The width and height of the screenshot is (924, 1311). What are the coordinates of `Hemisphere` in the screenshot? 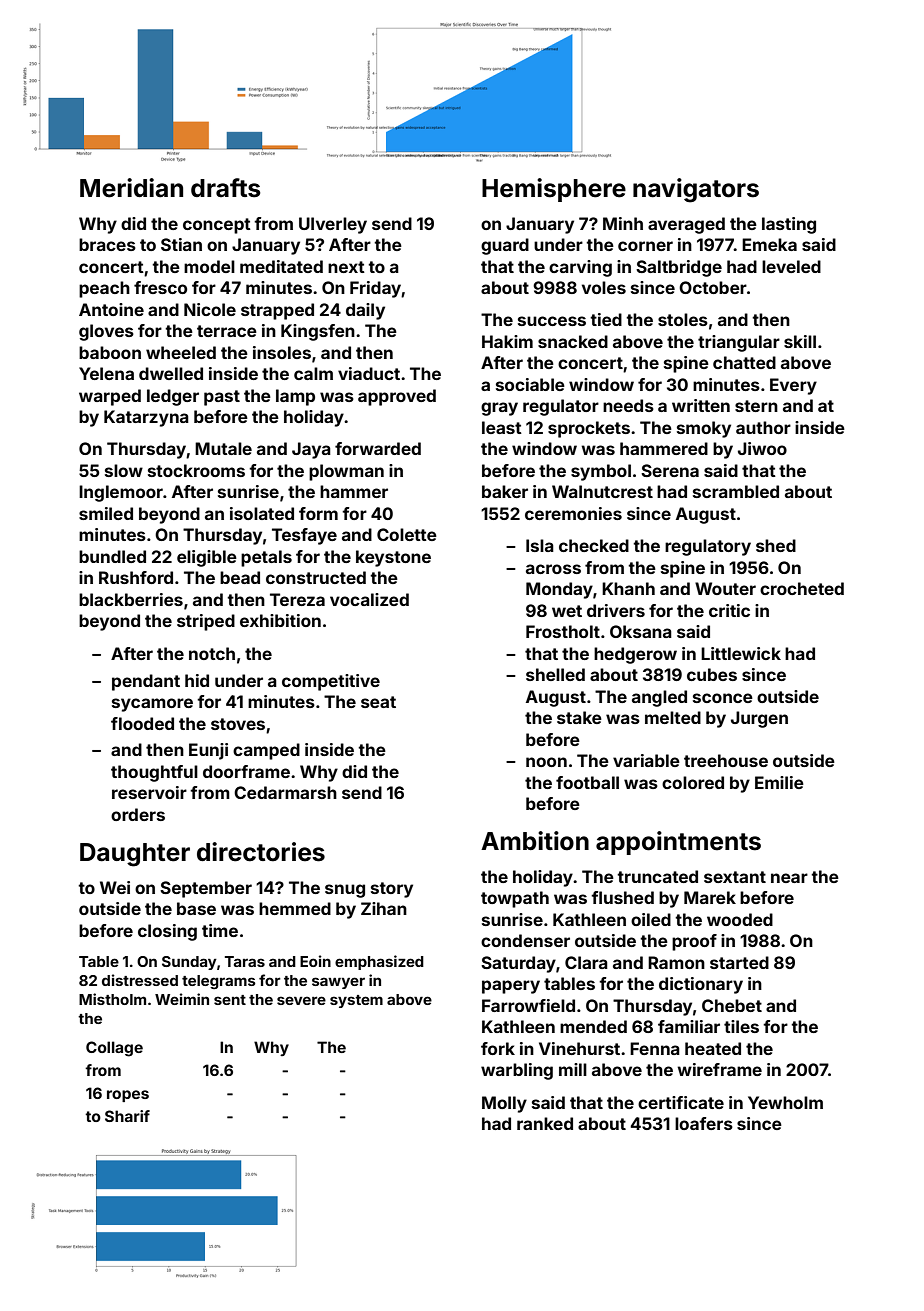 It's located at (554, 190).
